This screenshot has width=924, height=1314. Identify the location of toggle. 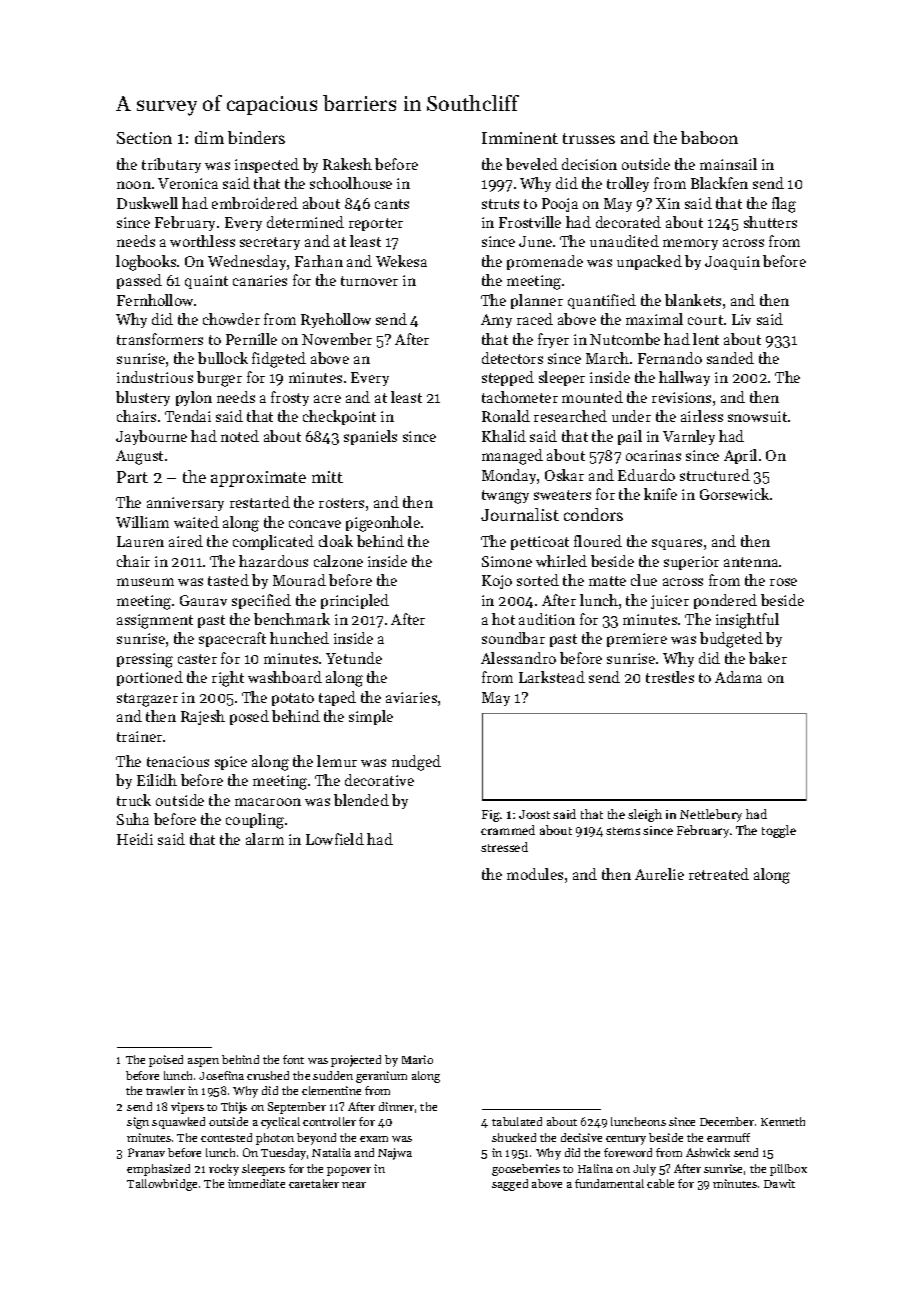
(779, 831).
